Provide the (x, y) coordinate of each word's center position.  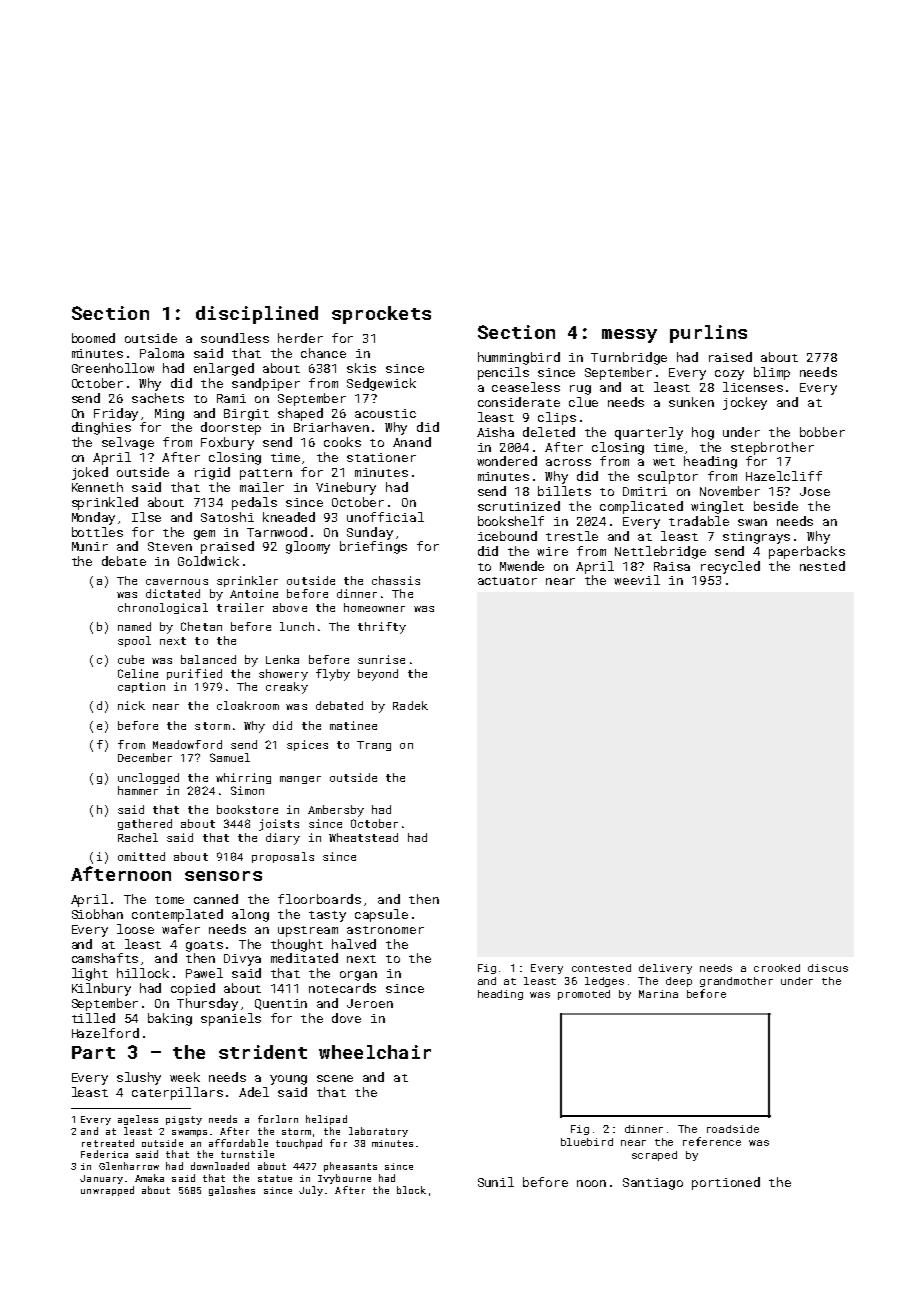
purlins (708, 334)
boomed (93, 338)
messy (629, 336)
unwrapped (107, 1191)
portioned (726, 1183)
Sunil (496, 1182)
